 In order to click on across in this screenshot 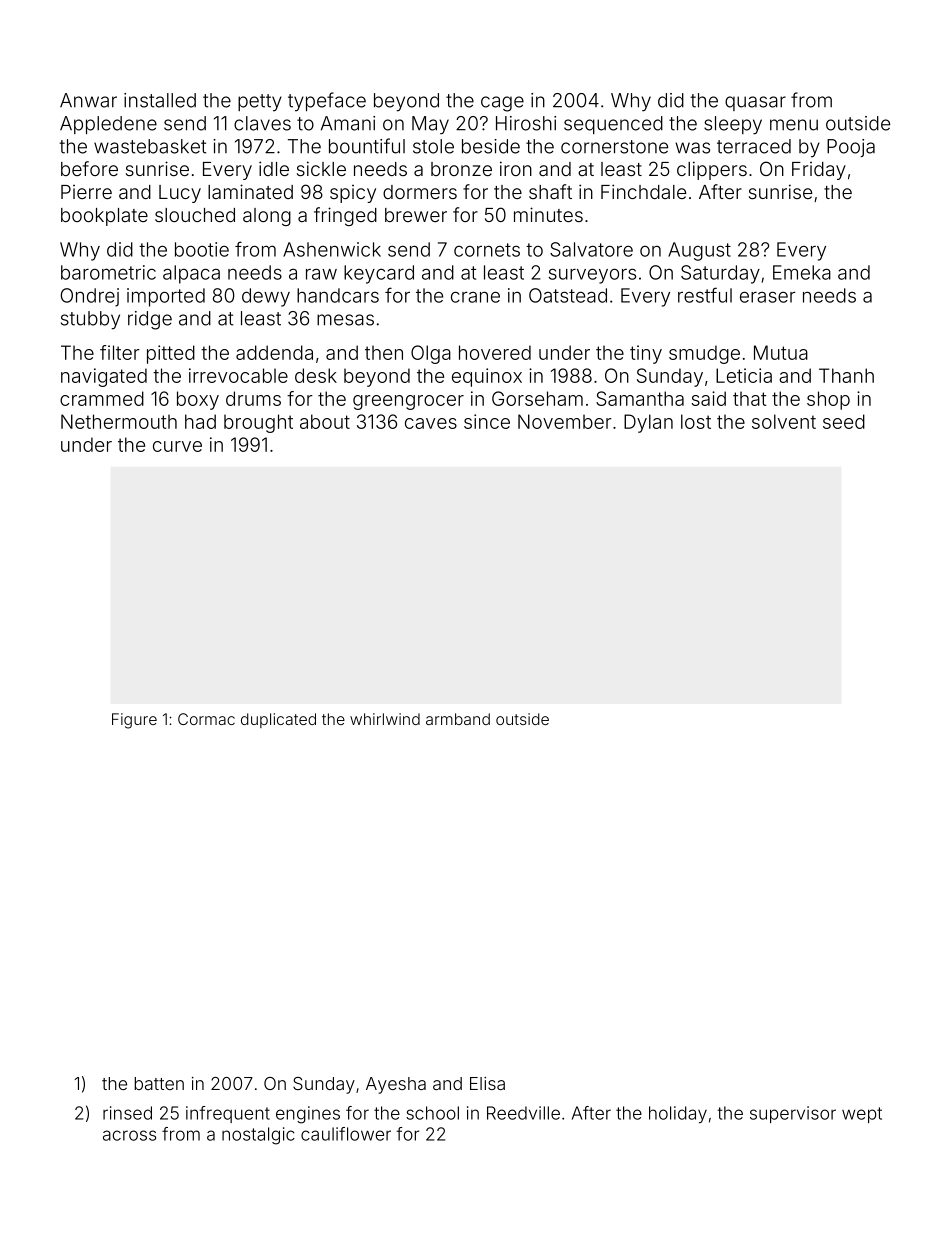, I will do `click(129, 1135)`.
